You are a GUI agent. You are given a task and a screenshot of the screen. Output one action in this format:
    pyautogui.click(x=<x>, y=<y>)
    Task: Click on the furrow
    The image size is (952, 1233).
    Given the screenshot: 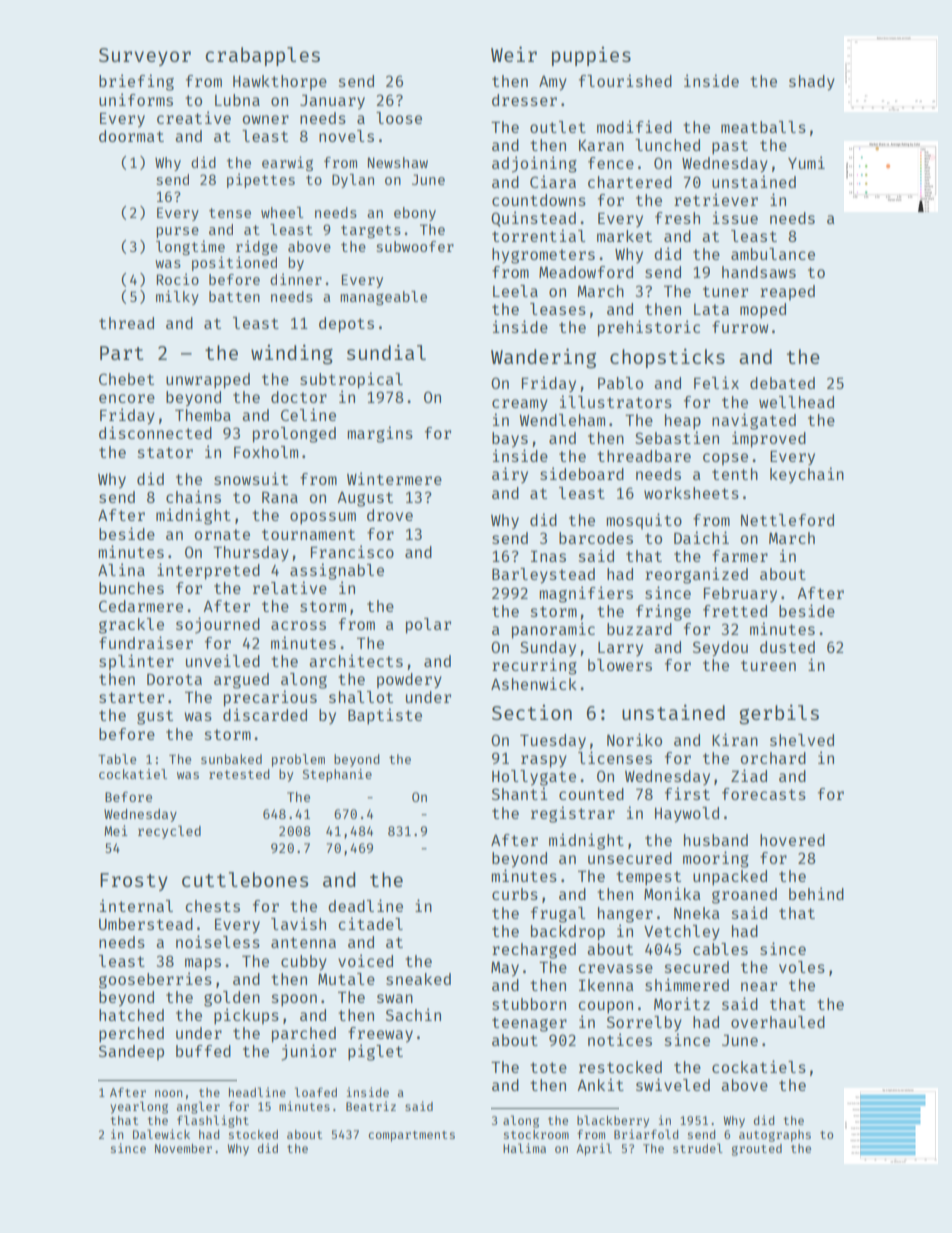 What is the action you would take?
    pyautogui.click(x=740, y=327)
